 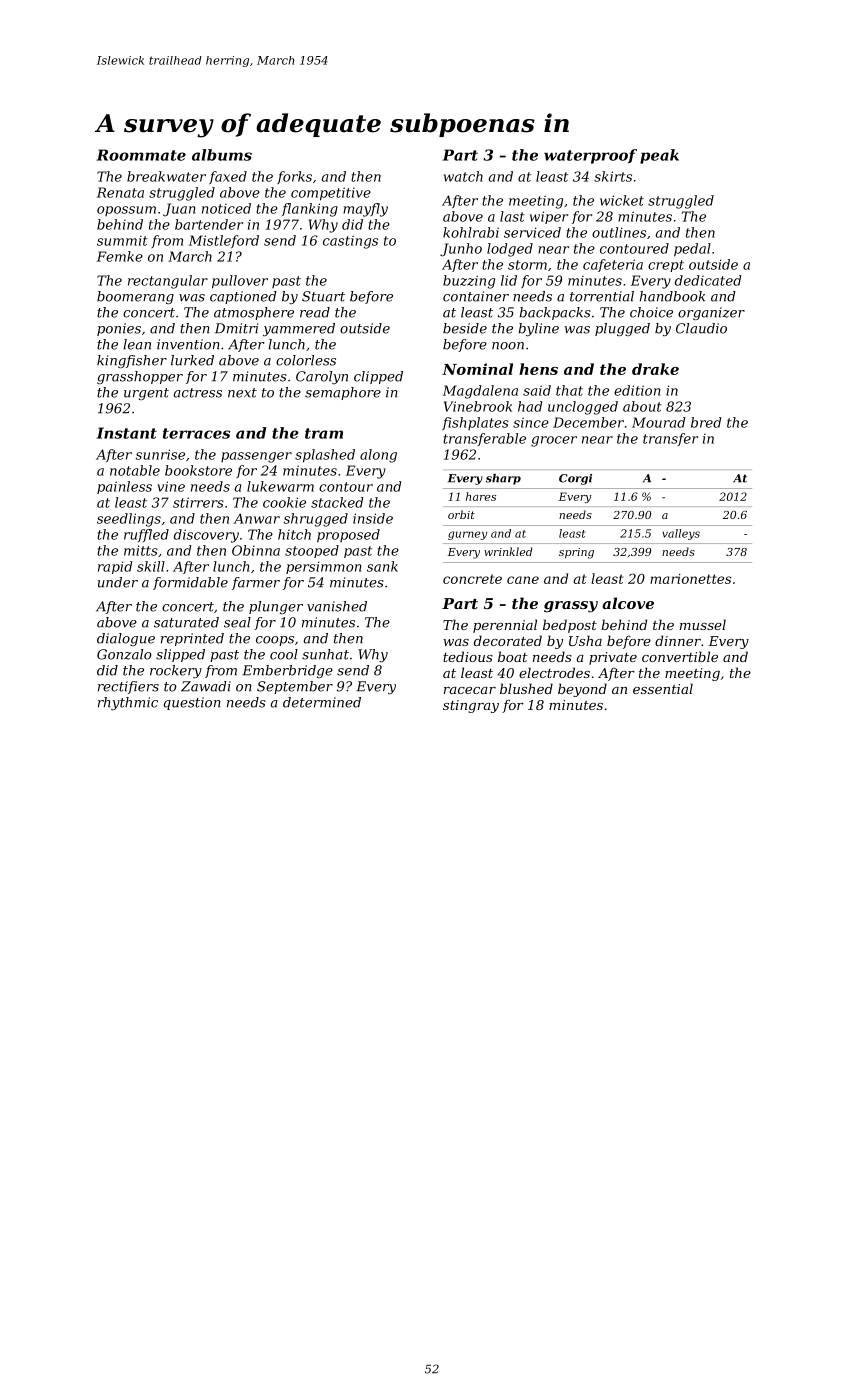 What do you see at coordinates (242, 393) in the image?
I see `next` at bounding box center [242, 393].
